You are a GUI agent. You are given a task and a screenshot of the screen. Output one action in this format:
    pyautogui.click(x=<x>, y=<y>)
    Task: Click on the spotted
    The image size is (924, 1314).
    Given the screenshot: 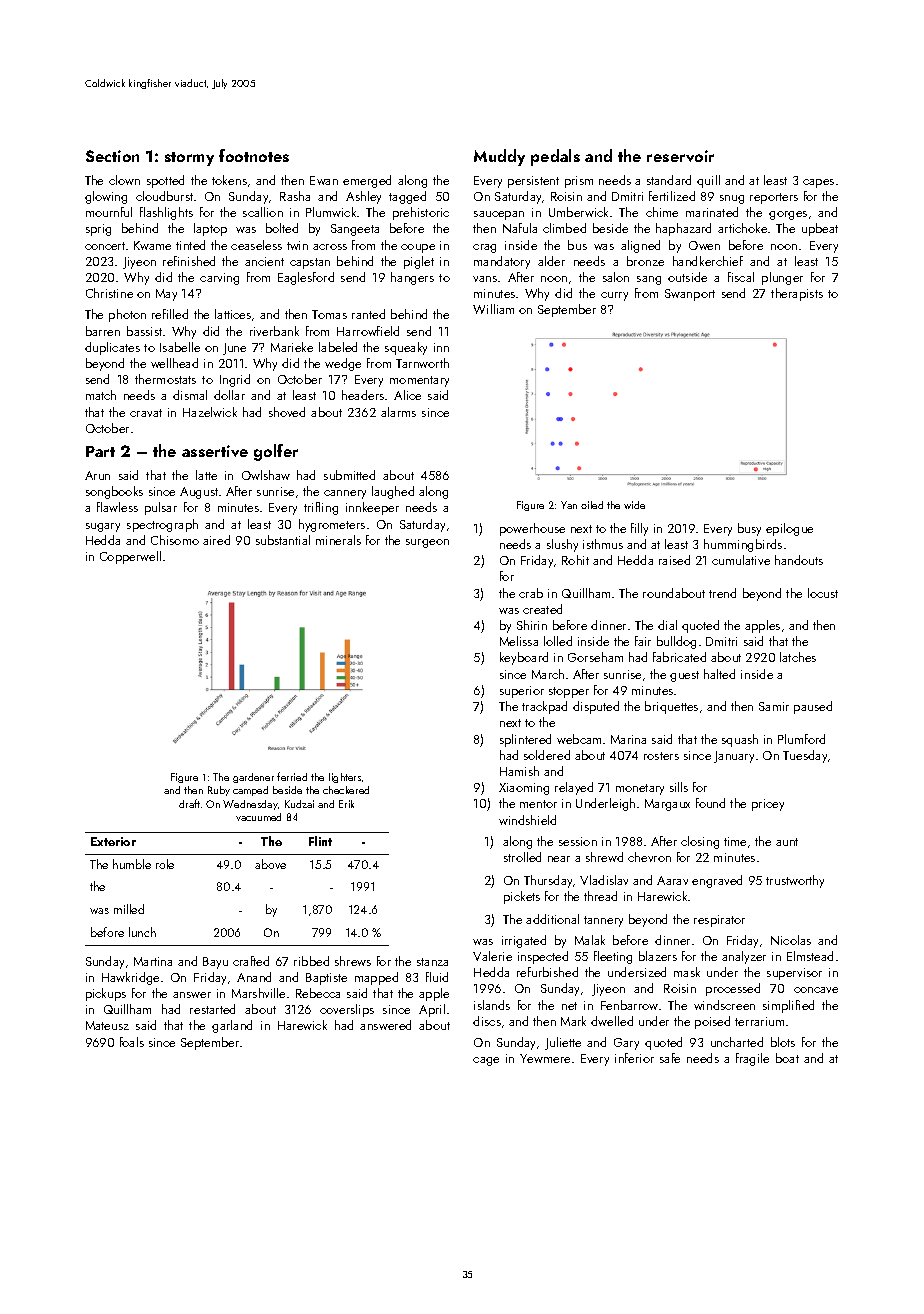 What is the action you would take?
    pyautogui.click(x=165, y=181)
